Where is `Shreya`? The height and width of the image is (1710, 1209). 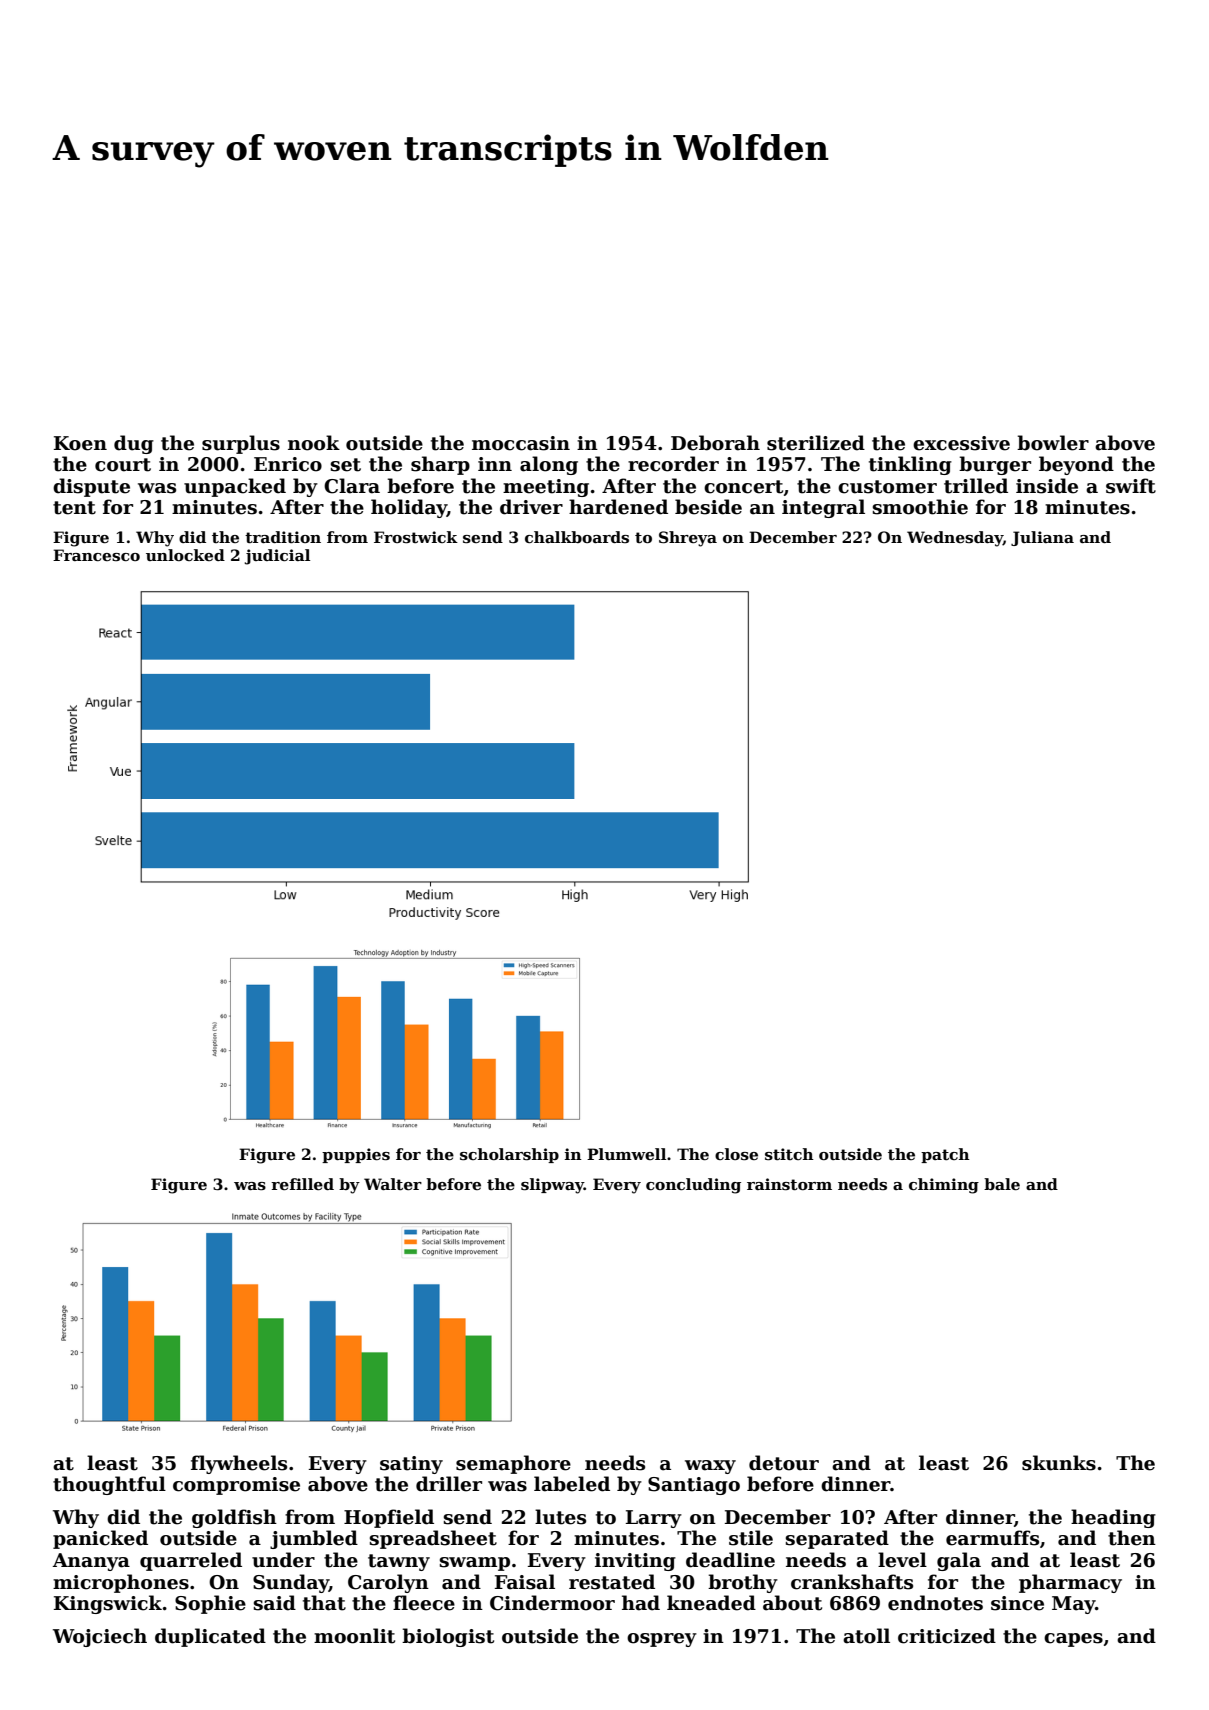
Shreya is located at coordinates (688, 539).
